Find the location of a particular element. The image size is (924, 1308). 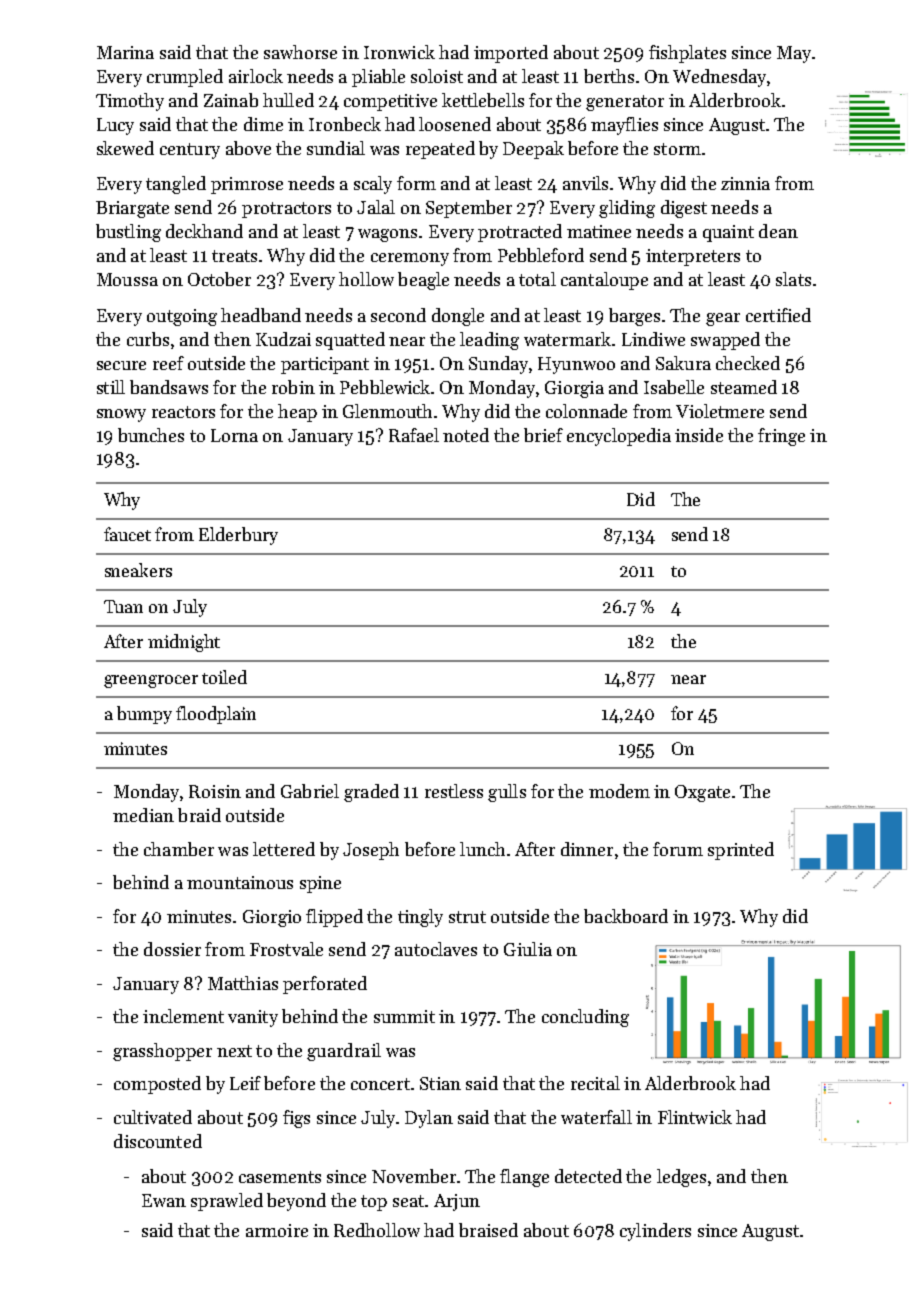

gulls is located at coordinates (507, 793).
